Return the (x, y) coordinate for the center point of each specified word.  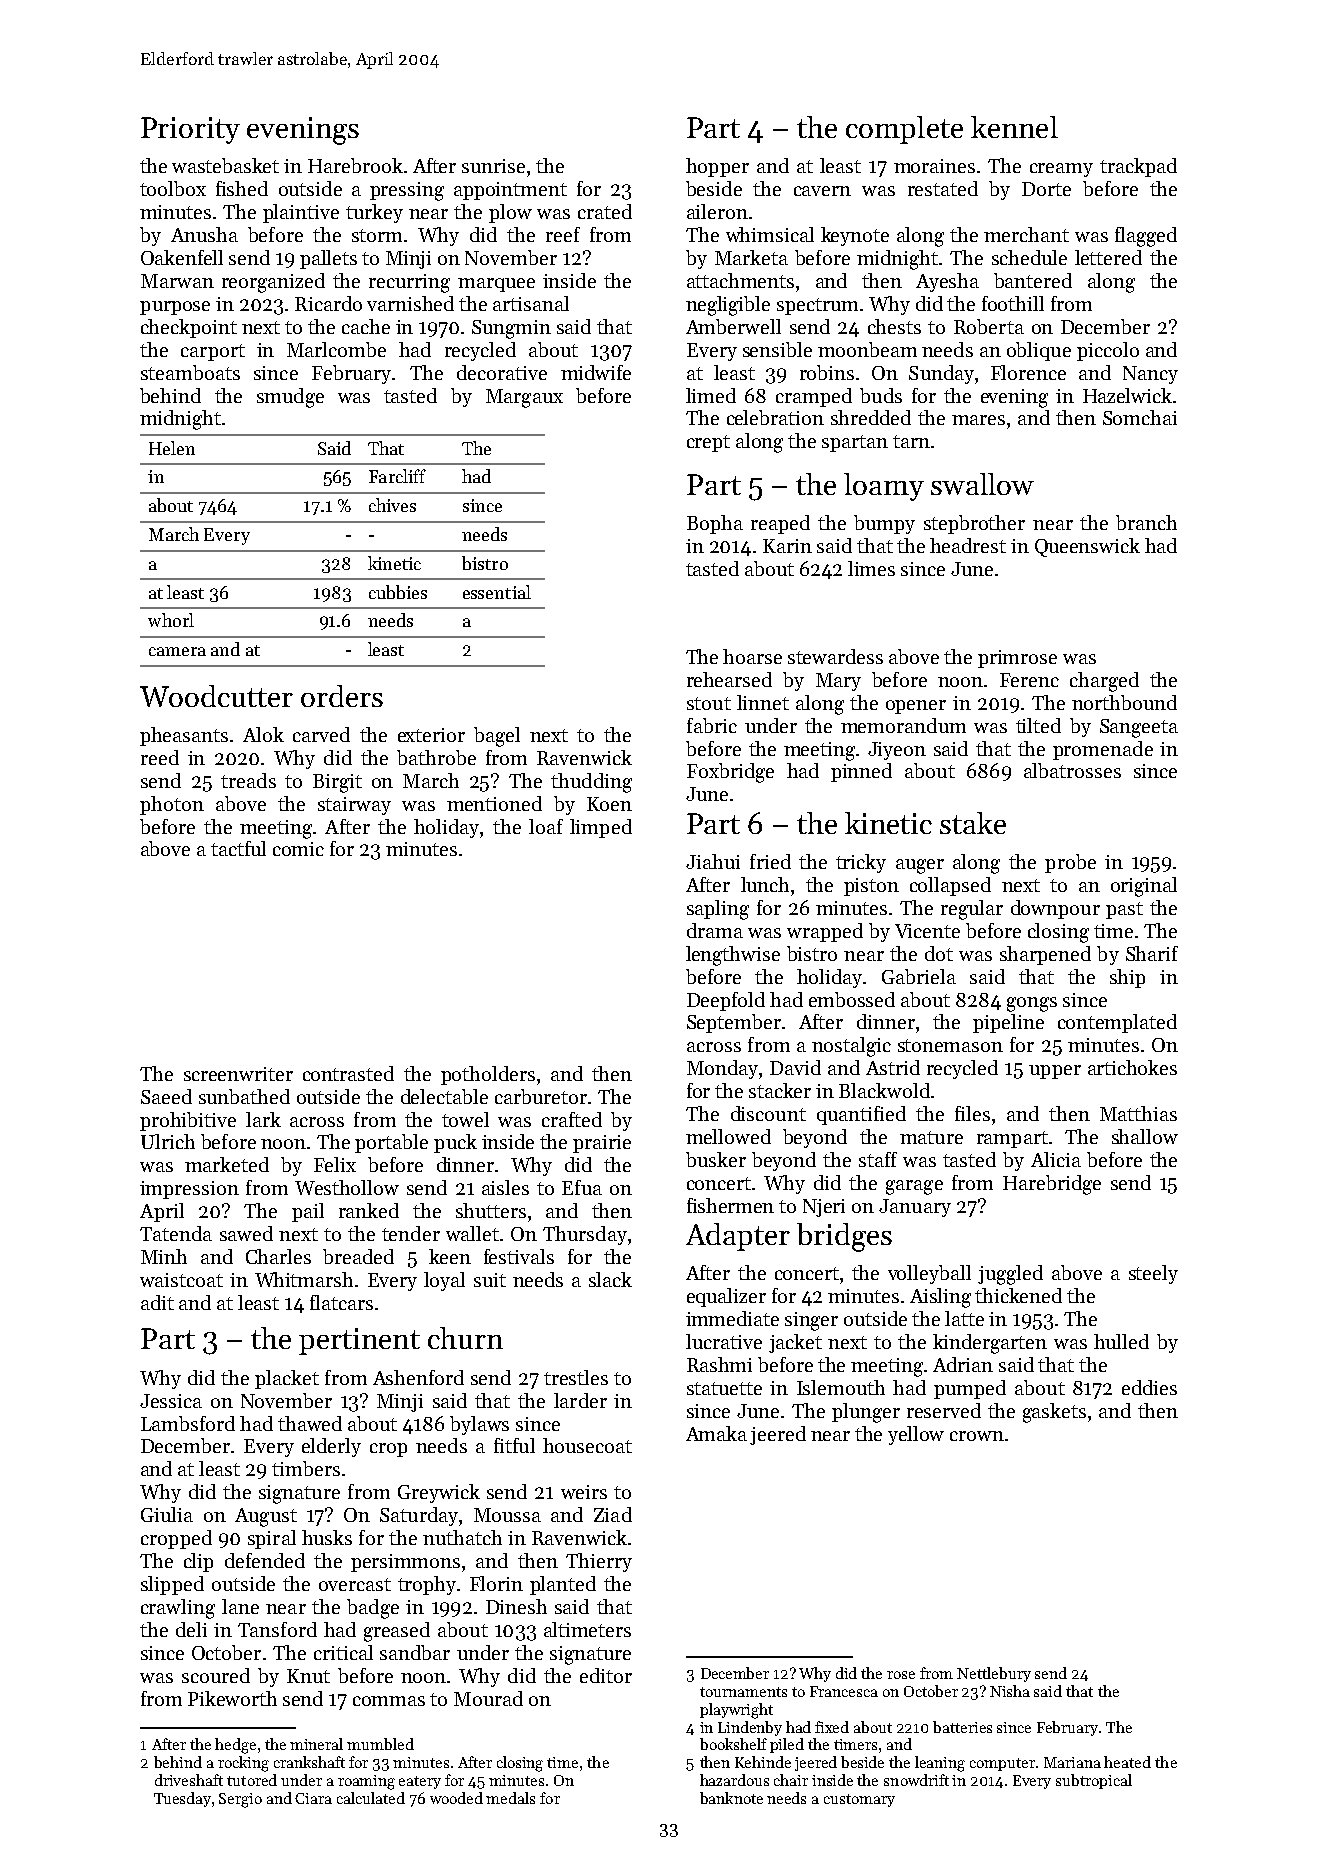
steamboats (190, 372)
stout (709, 703)
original (1144, 887)
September (734, 1023)
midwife (596, 372)
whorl (171, 620)
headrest (968, 545)
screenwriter (238, 1074)
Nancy (1150, 375)
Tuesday (182, 1799)
